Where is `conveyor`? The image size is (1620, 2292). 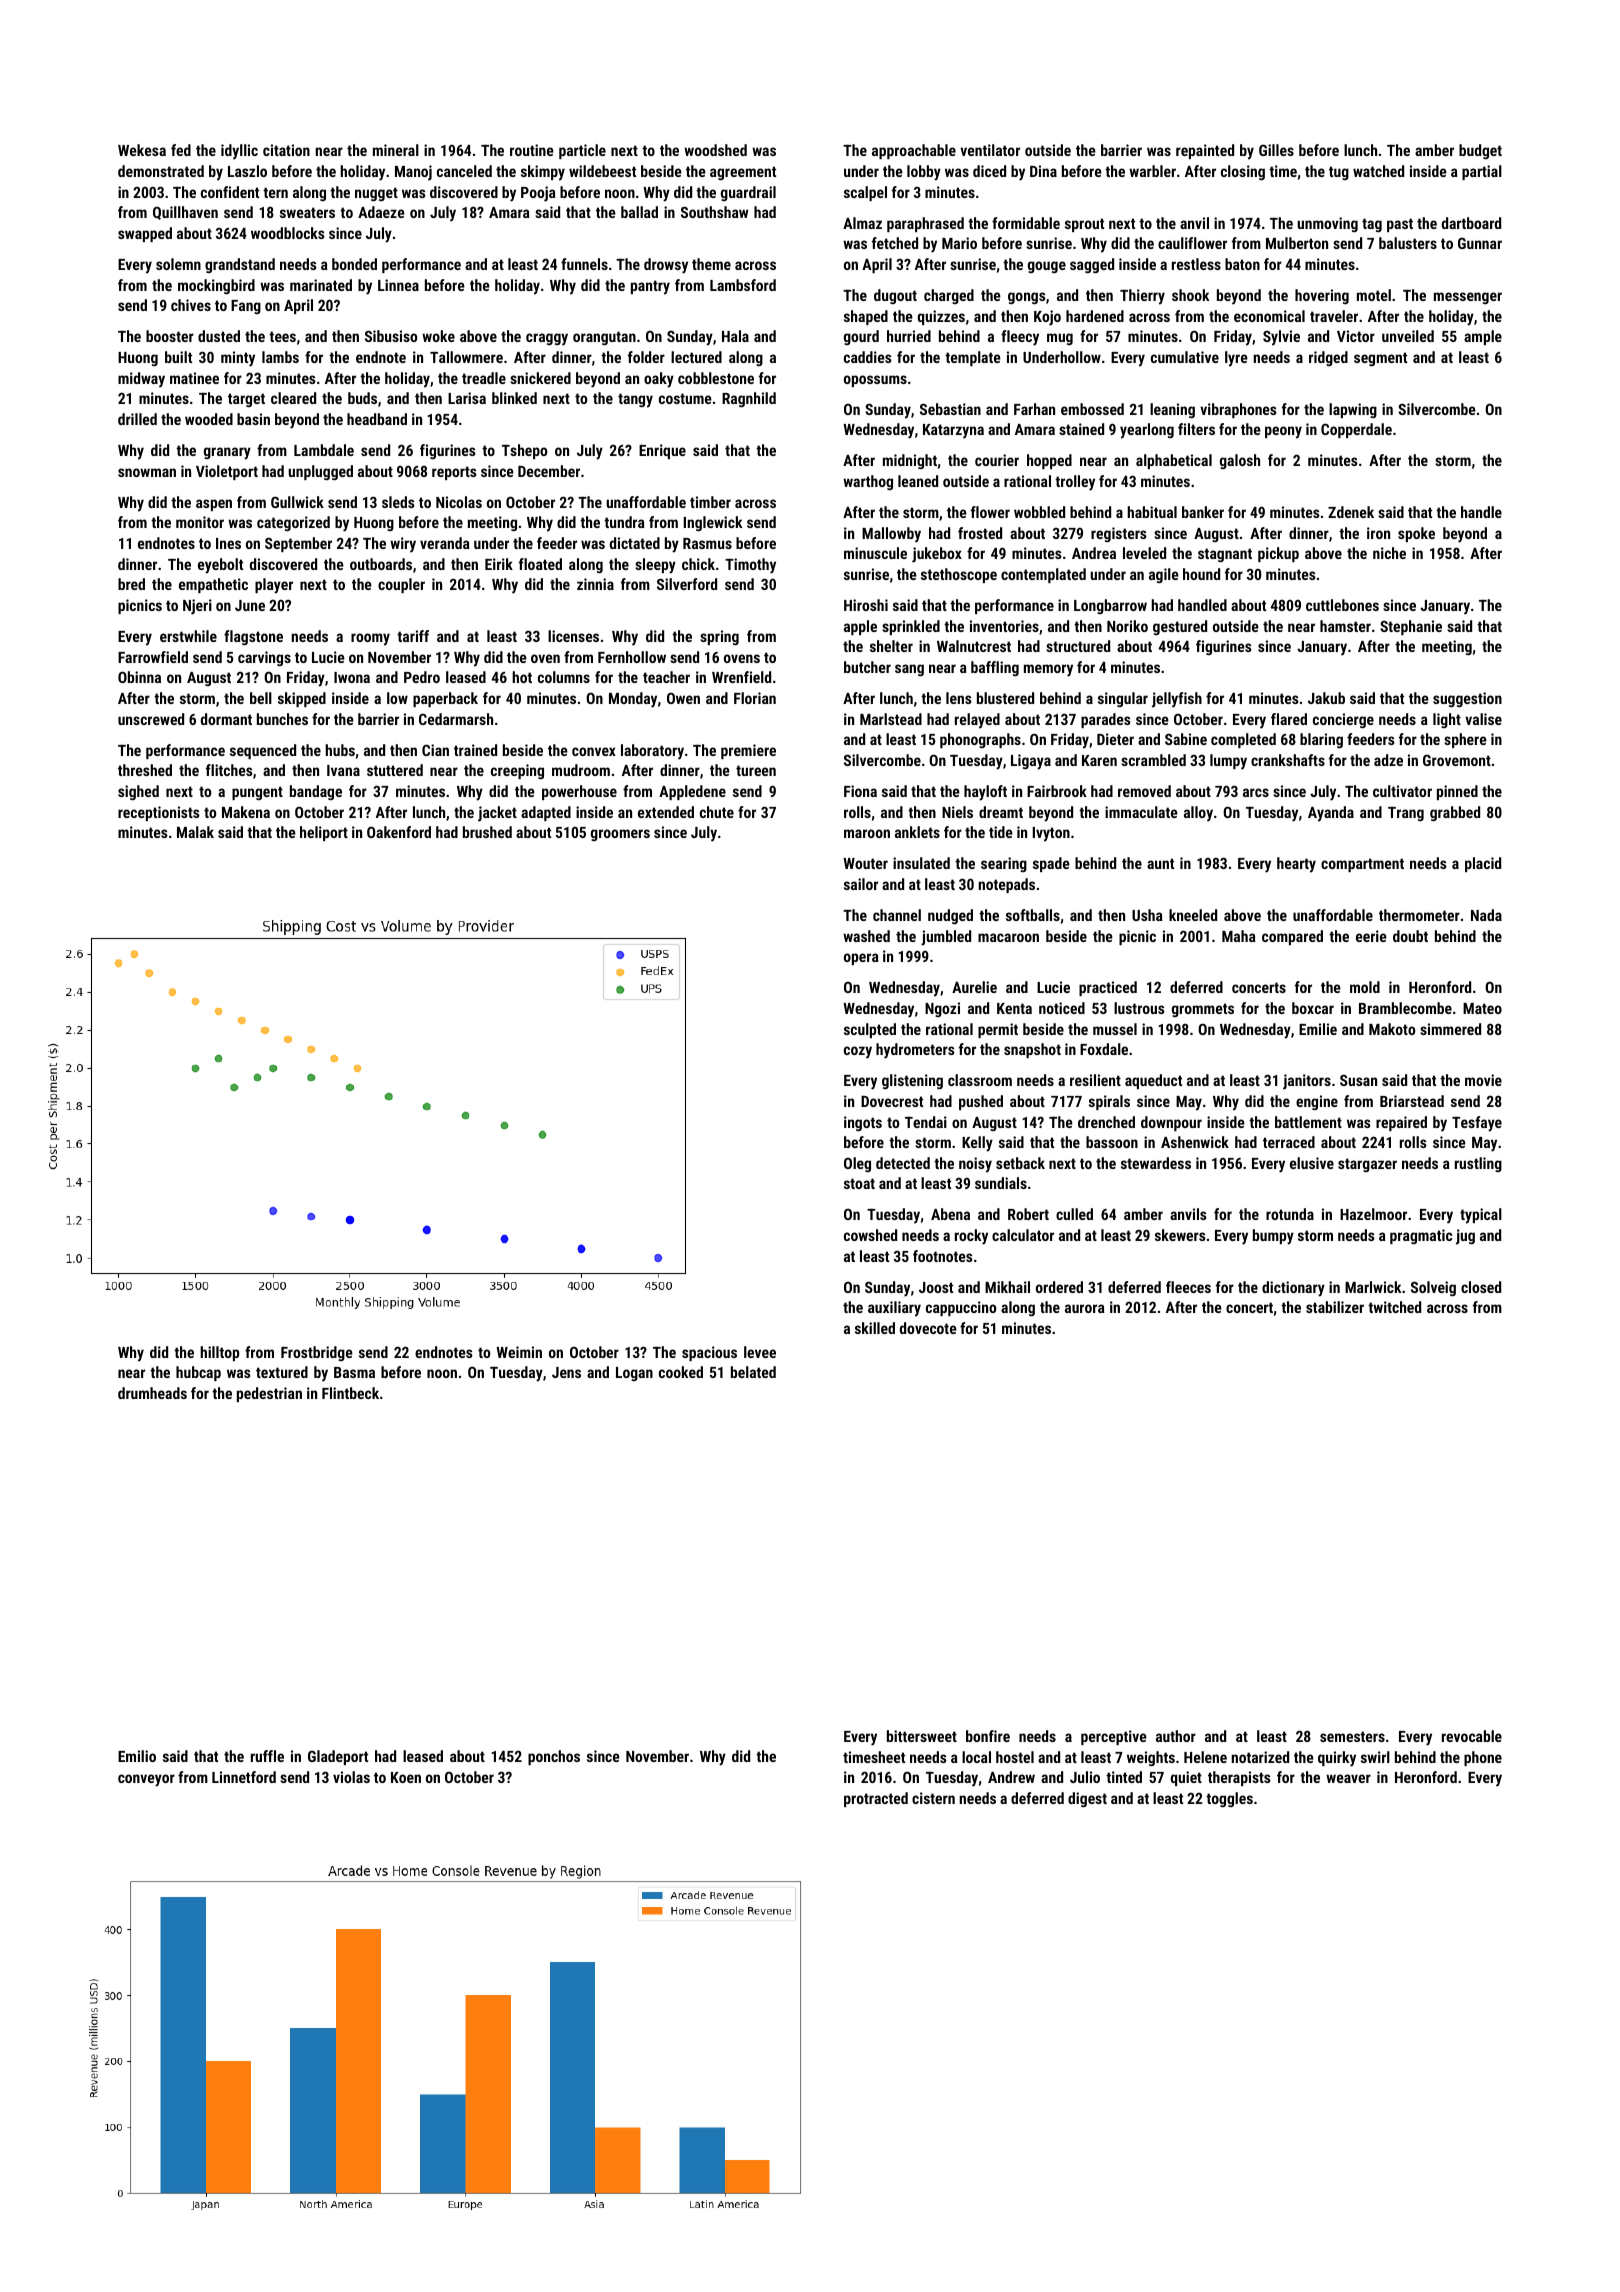
conveyor is located at coordinates (146, 1780).
